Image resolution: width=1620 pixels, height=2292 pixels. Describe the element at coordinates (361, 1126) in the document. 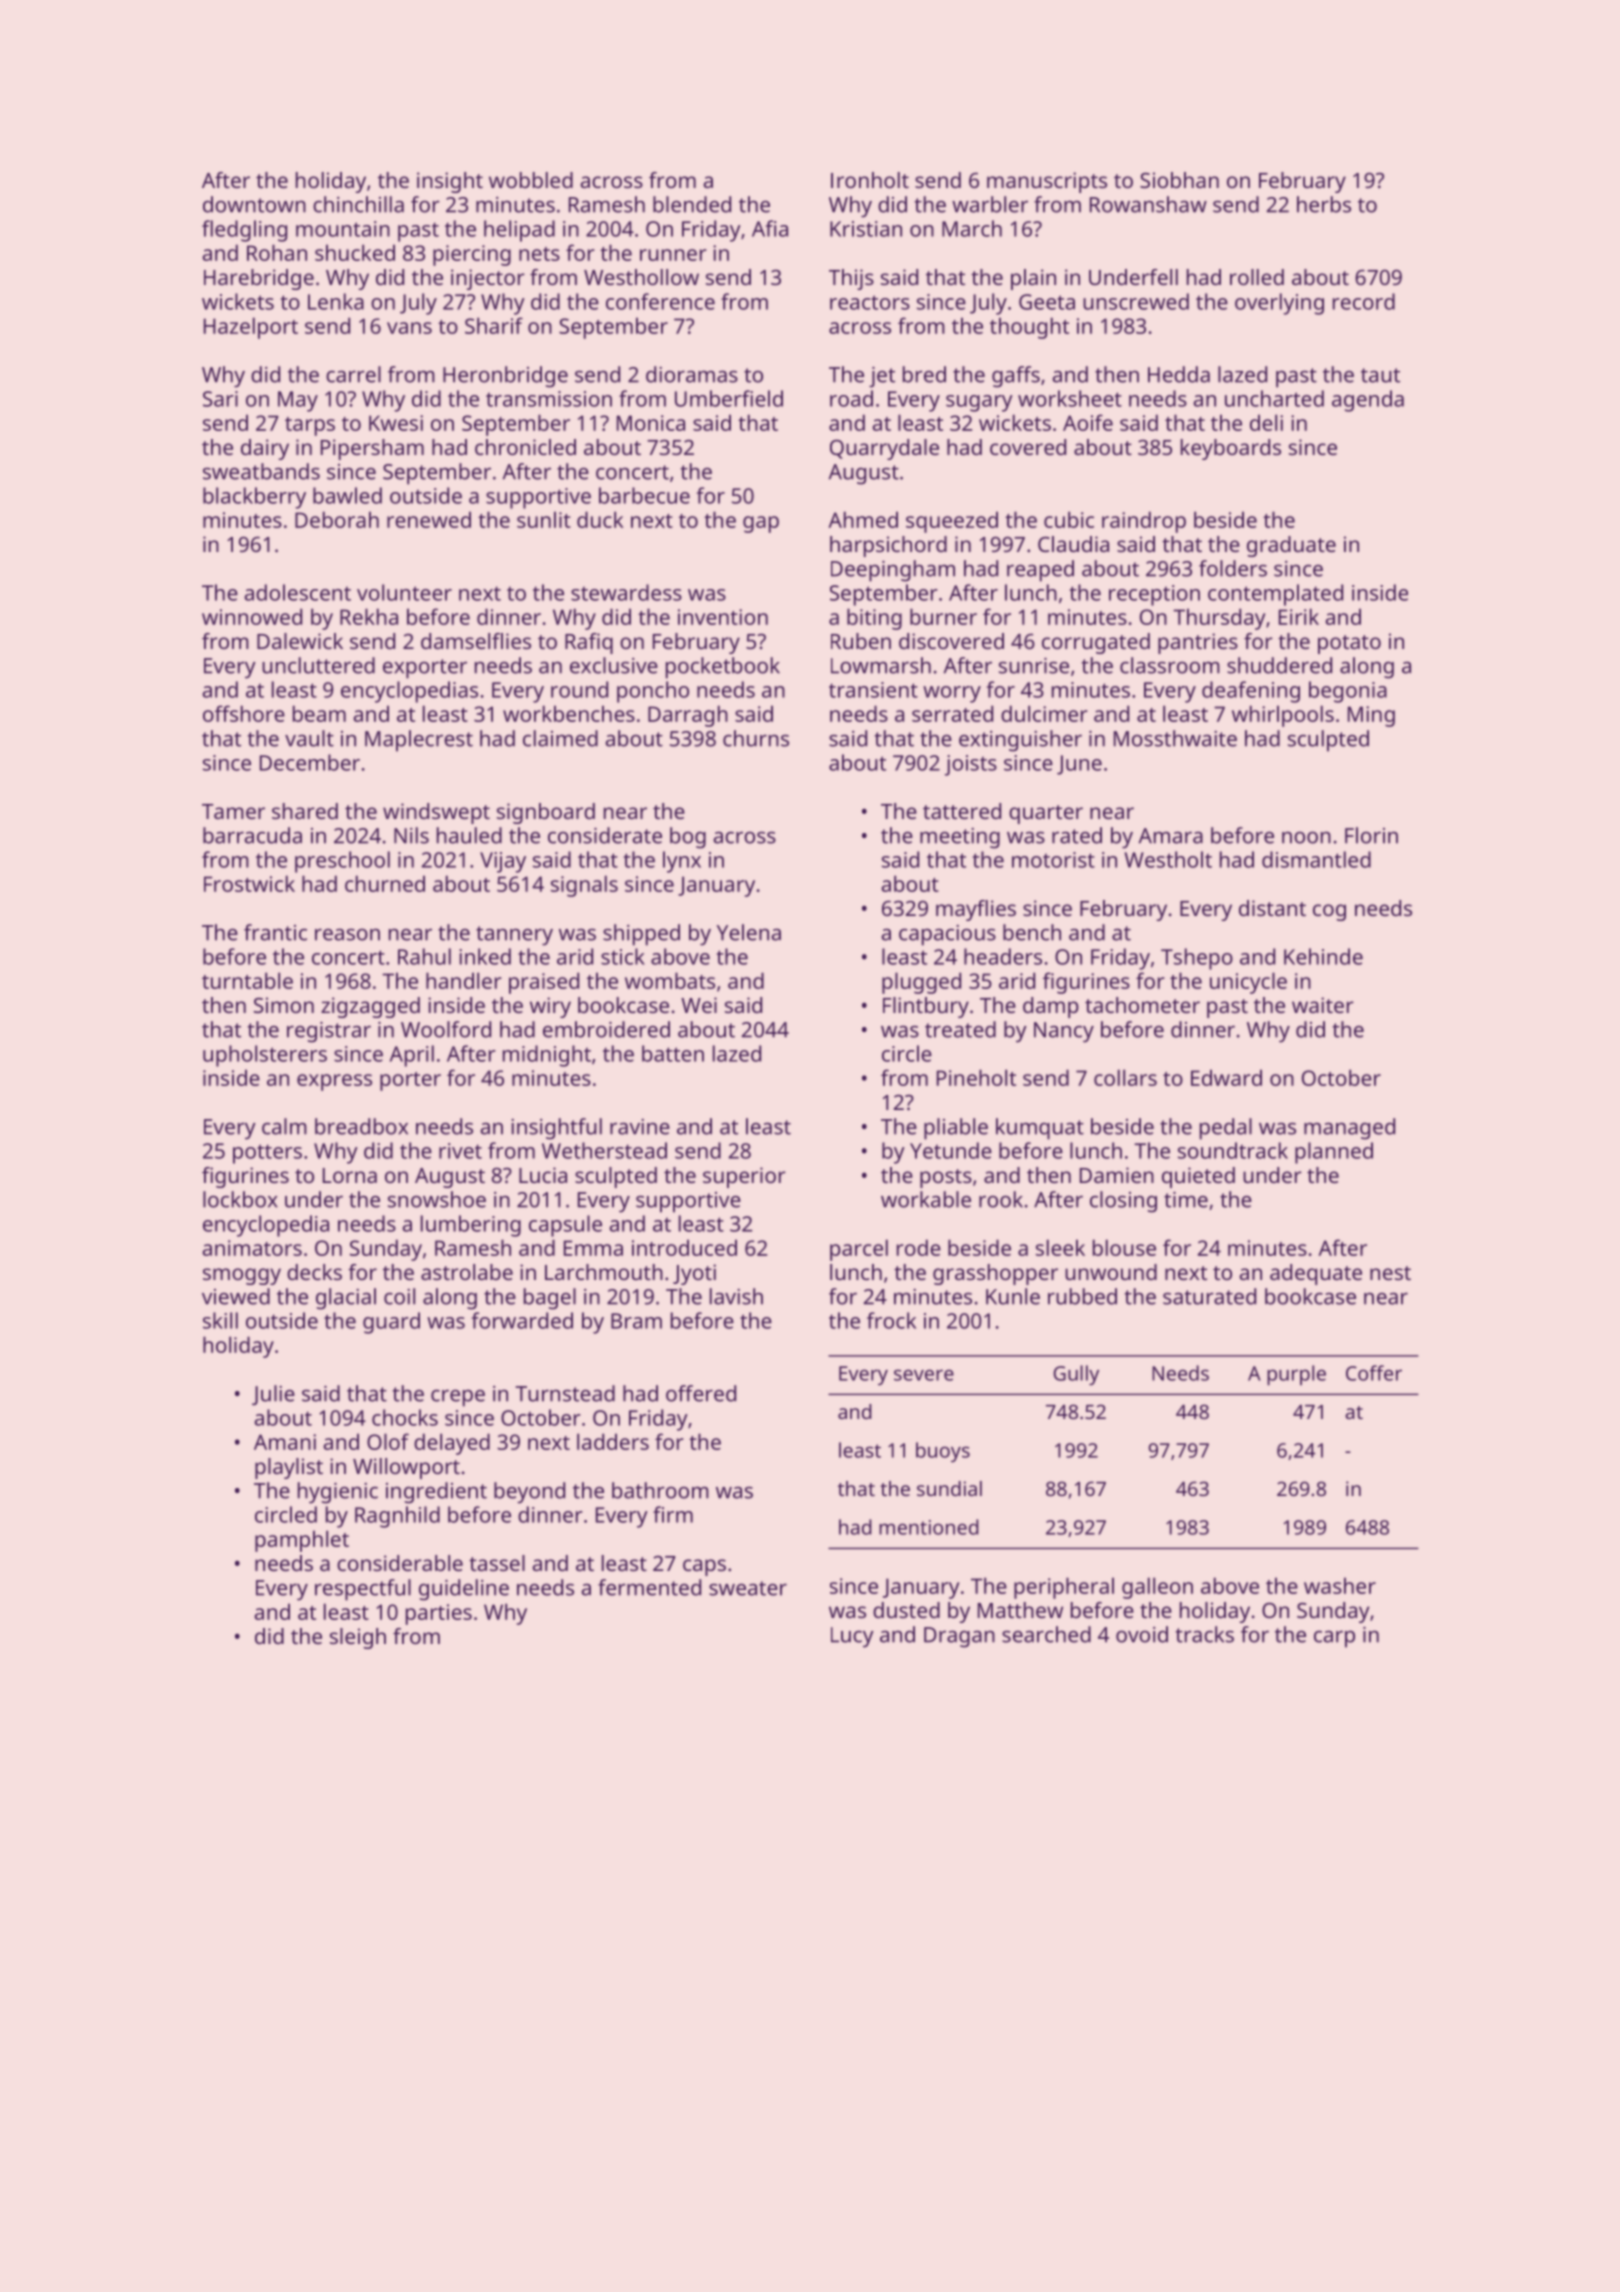

I see `breadbox` at that location.
